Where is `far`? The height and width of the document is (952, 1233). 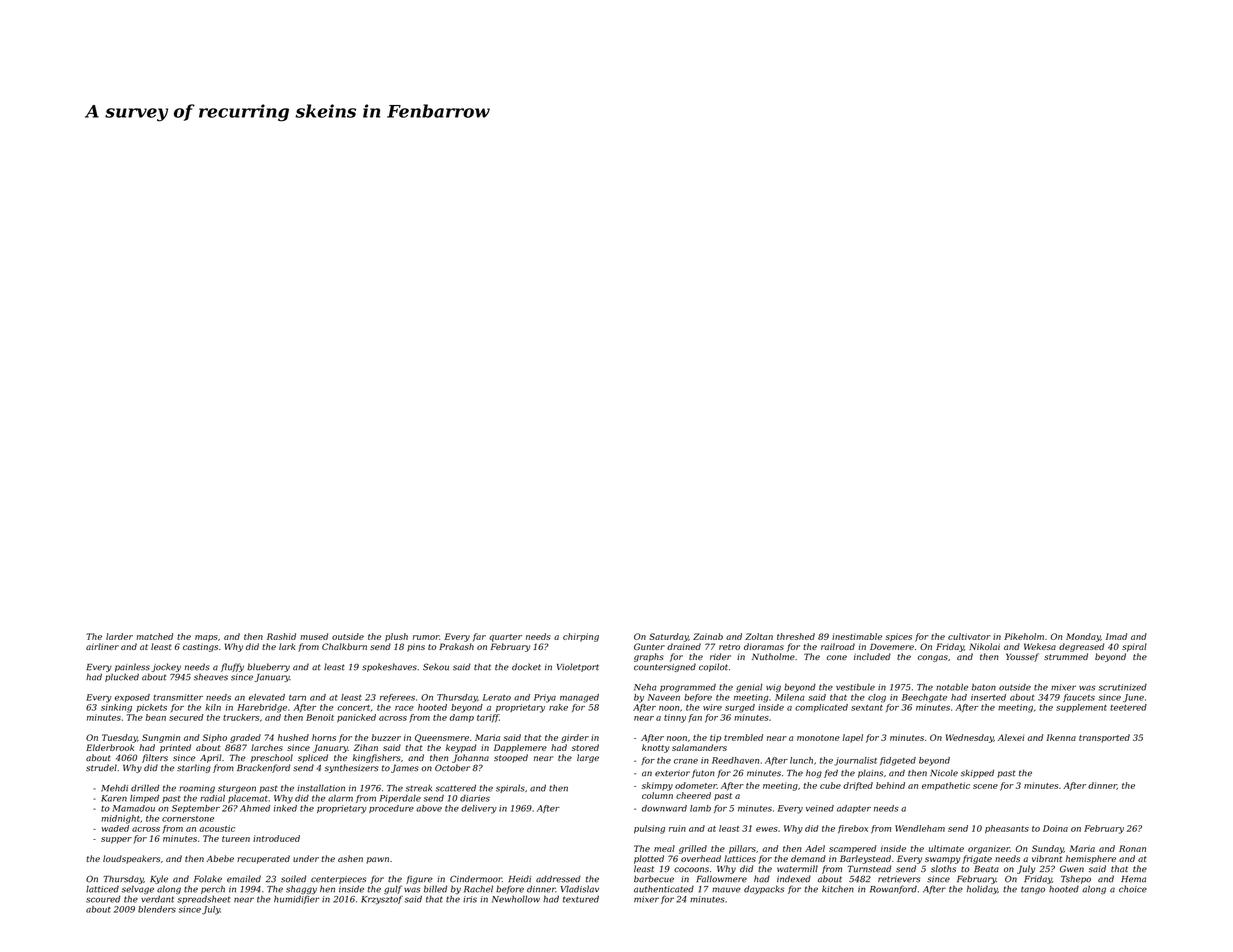
far is located at coordinates (479, 637).
